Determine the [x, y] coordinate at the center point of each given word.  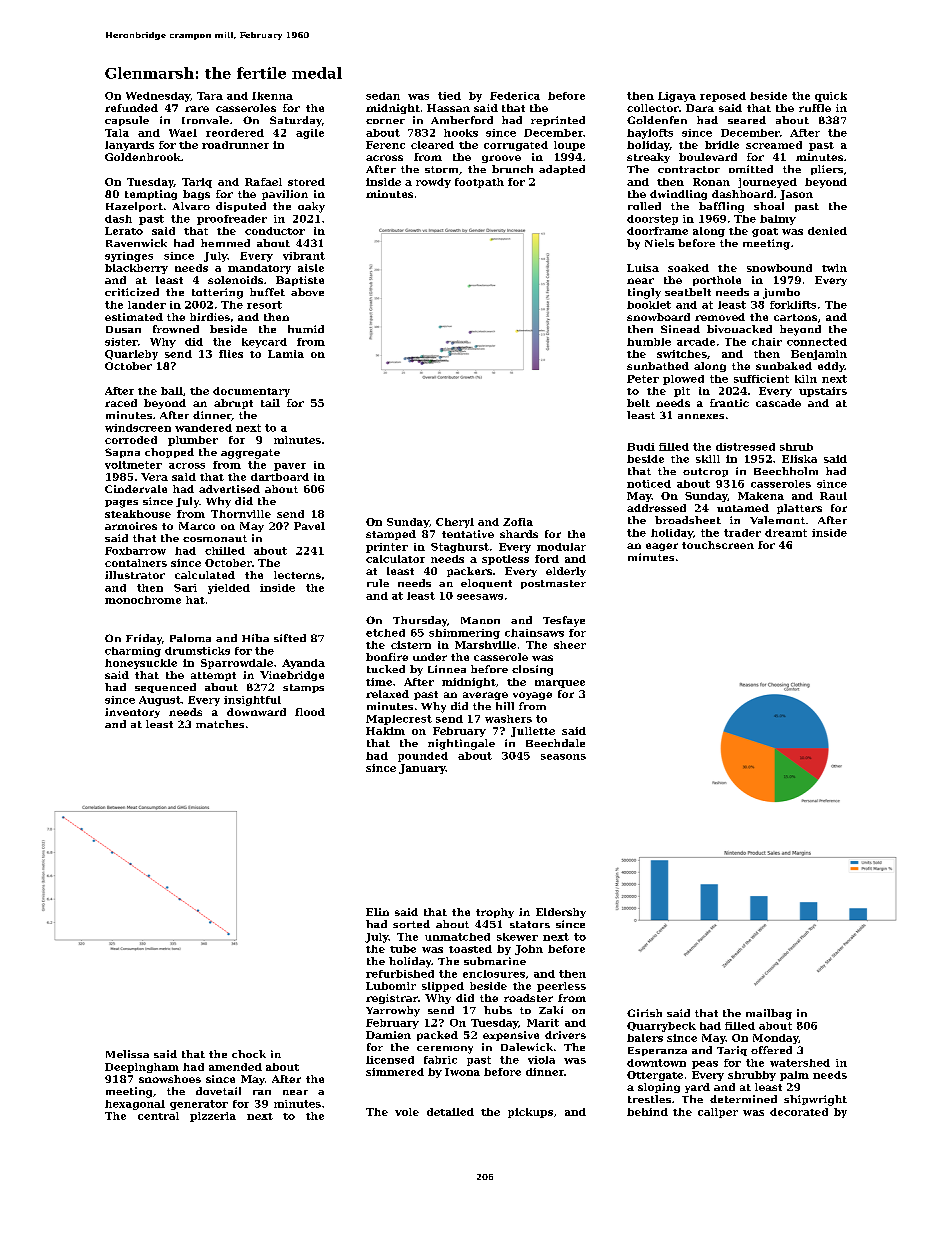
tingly [644, 293]
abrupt [233, 404]
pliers [827, 170]
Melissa [127, 1054]
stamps [303, 688]
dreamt [786, 533]
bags [196, 195]
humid [306, 329]
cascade [778, 403]
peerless [561, 987]
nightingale [461, 744]
